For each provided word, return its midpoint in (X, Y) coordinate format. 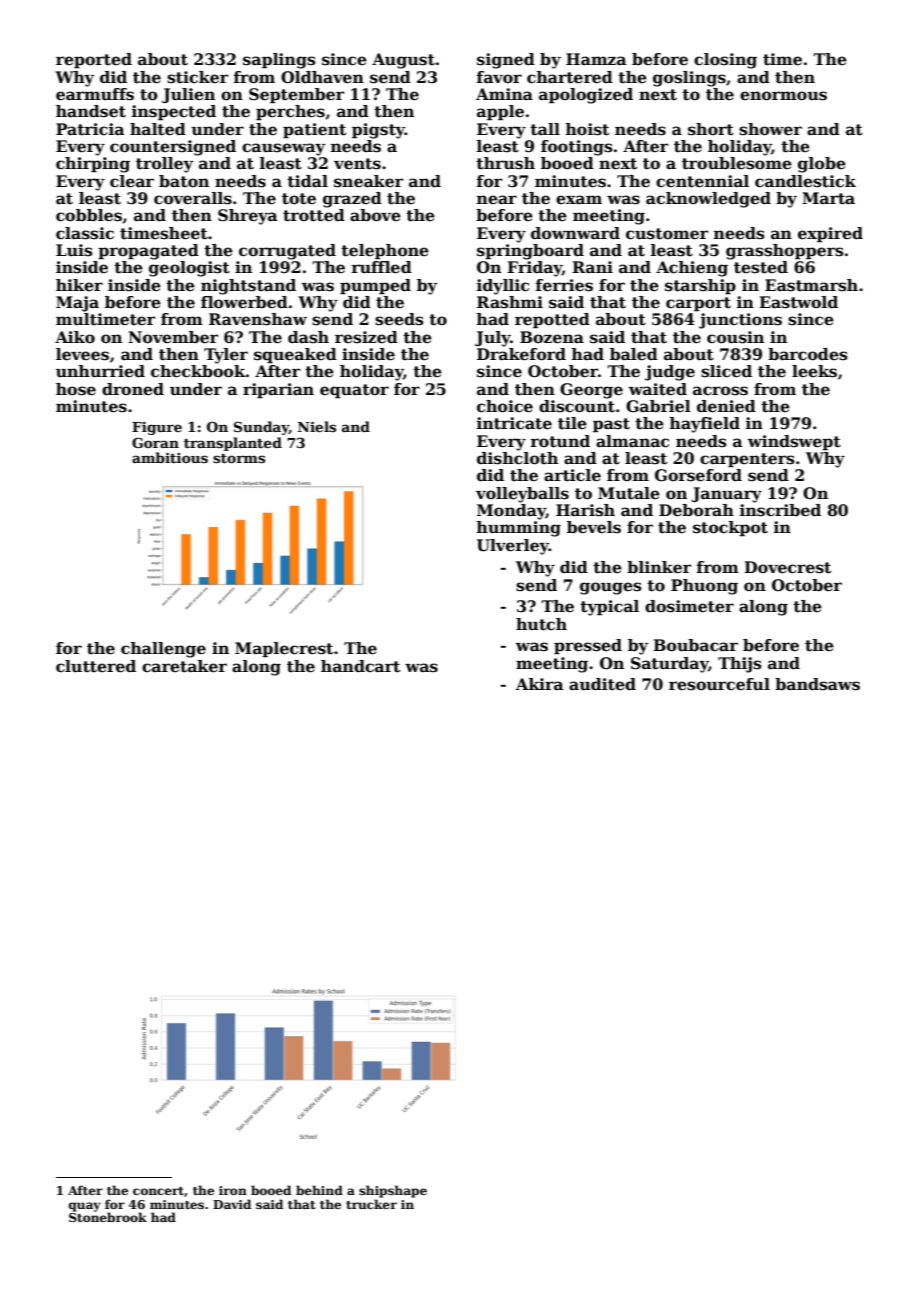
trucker (371, 1204)
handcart (360, 666)
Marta (828, 198)
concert (158, 1191)
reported (94, 60)
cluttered (96, 666)
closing (725, 61)
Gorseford (698, 475)
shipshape (393, 1191)
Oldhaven (322, 77)
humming (518, 529)
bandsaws (817, 684)
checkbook (198, 371)
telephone (385, 251)
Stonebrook (108, 1217)
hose (76, 389)
